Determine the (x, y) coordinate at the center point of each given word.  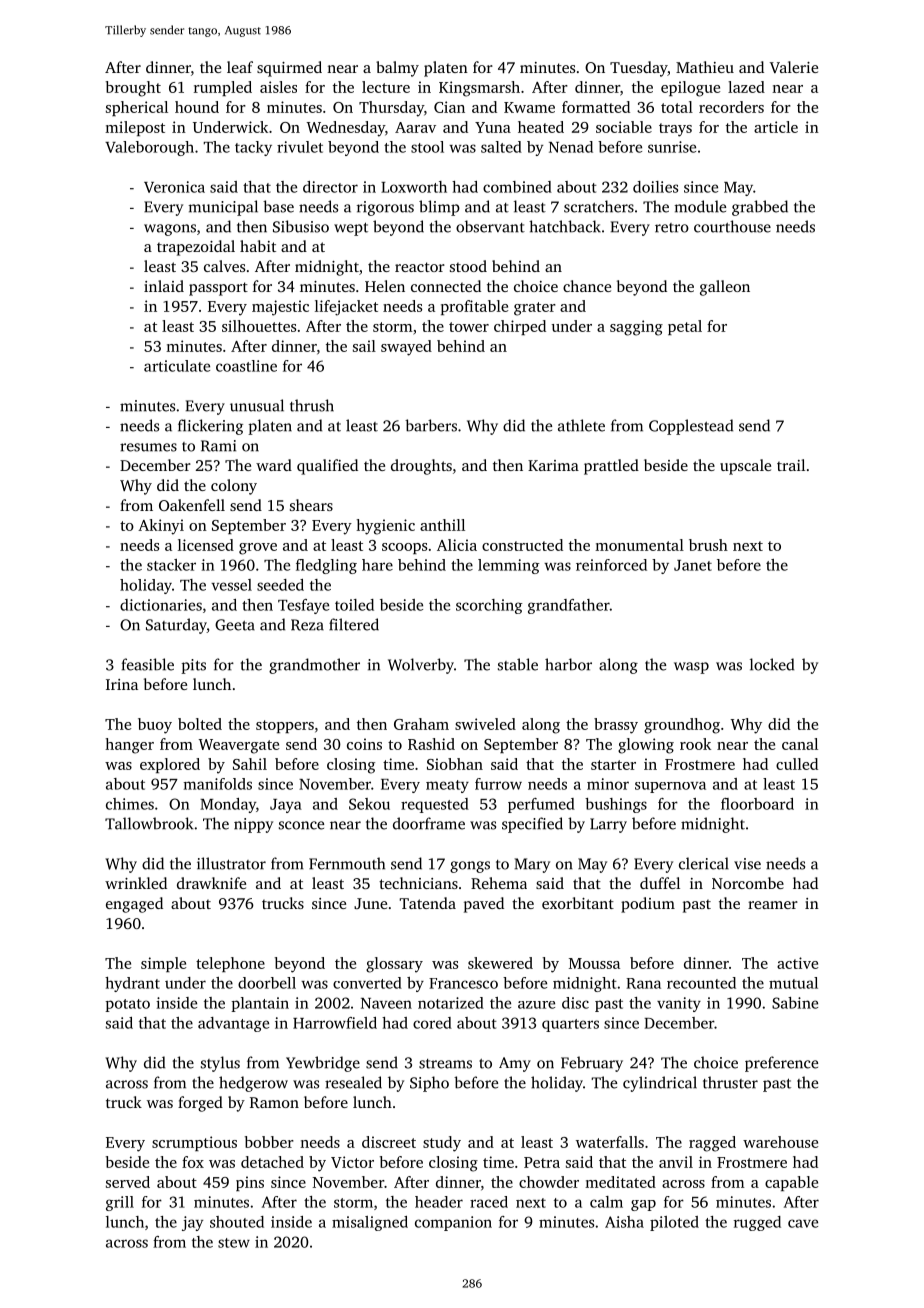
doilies (655, 187)
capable (791, 1183)
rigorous (385, 208)
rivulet (300, 147)
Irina (122, 684)
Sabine (795, 1003)
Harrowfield (335, 1023)
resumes (148, 447)
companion (453, 1223)
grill (120, 1203)
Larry (608, 825)
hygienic (385, 527)
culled (797, 764)
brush (708, 545)
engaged (134, 905)
